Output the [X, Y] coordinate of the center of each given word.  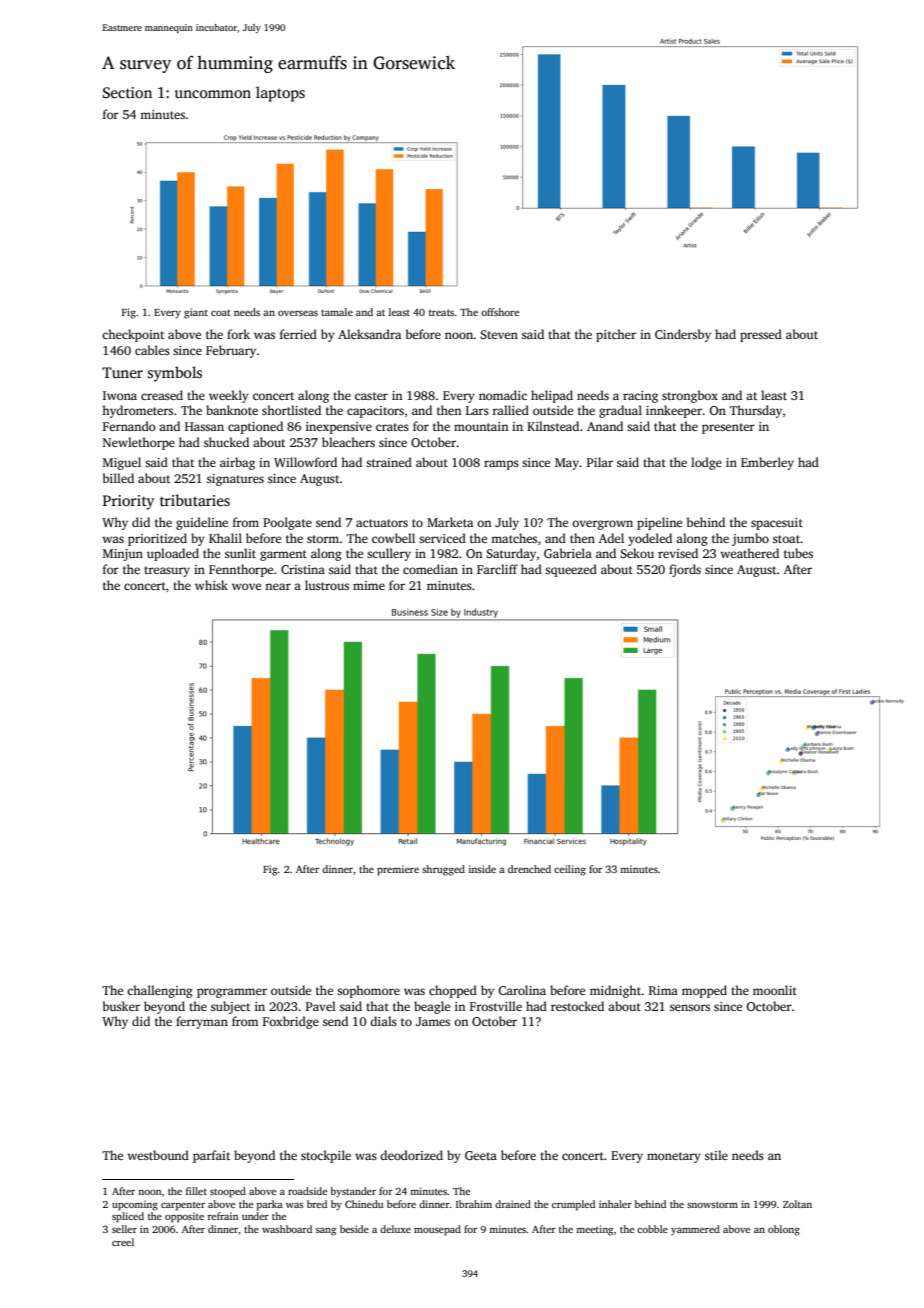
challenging [160, 991]
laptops [280, 94]
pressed [761, 335]
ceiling [570, 870]
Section [127, 93]
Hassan [204, 426]
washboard [287, 1229]
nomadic [503, 395]
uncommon [213, 94]
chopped [453, 991]
